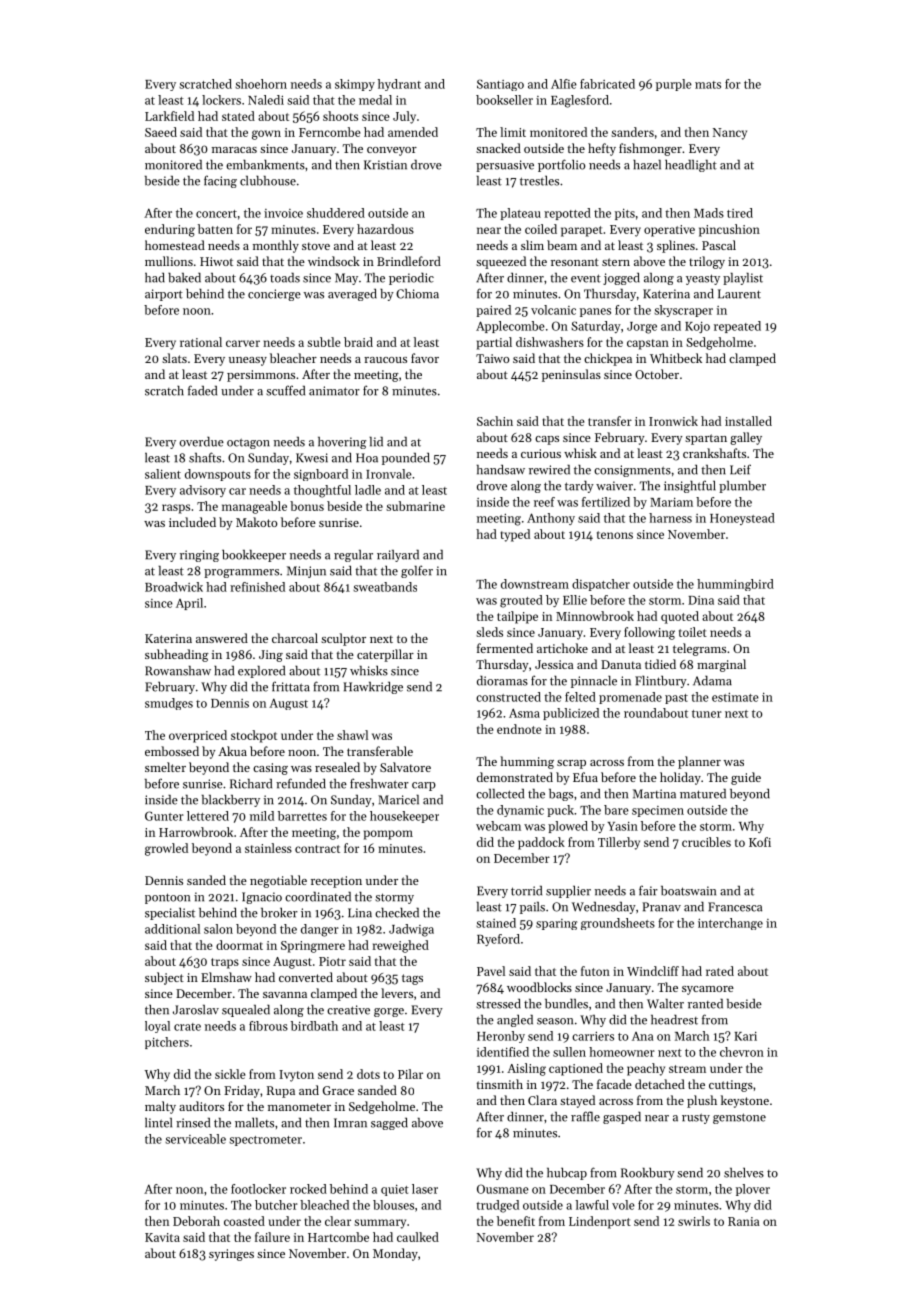  What do you see at coordinates (162, 1237) in the document?
I see `Kavita` at bounding box center [162, 1237].
